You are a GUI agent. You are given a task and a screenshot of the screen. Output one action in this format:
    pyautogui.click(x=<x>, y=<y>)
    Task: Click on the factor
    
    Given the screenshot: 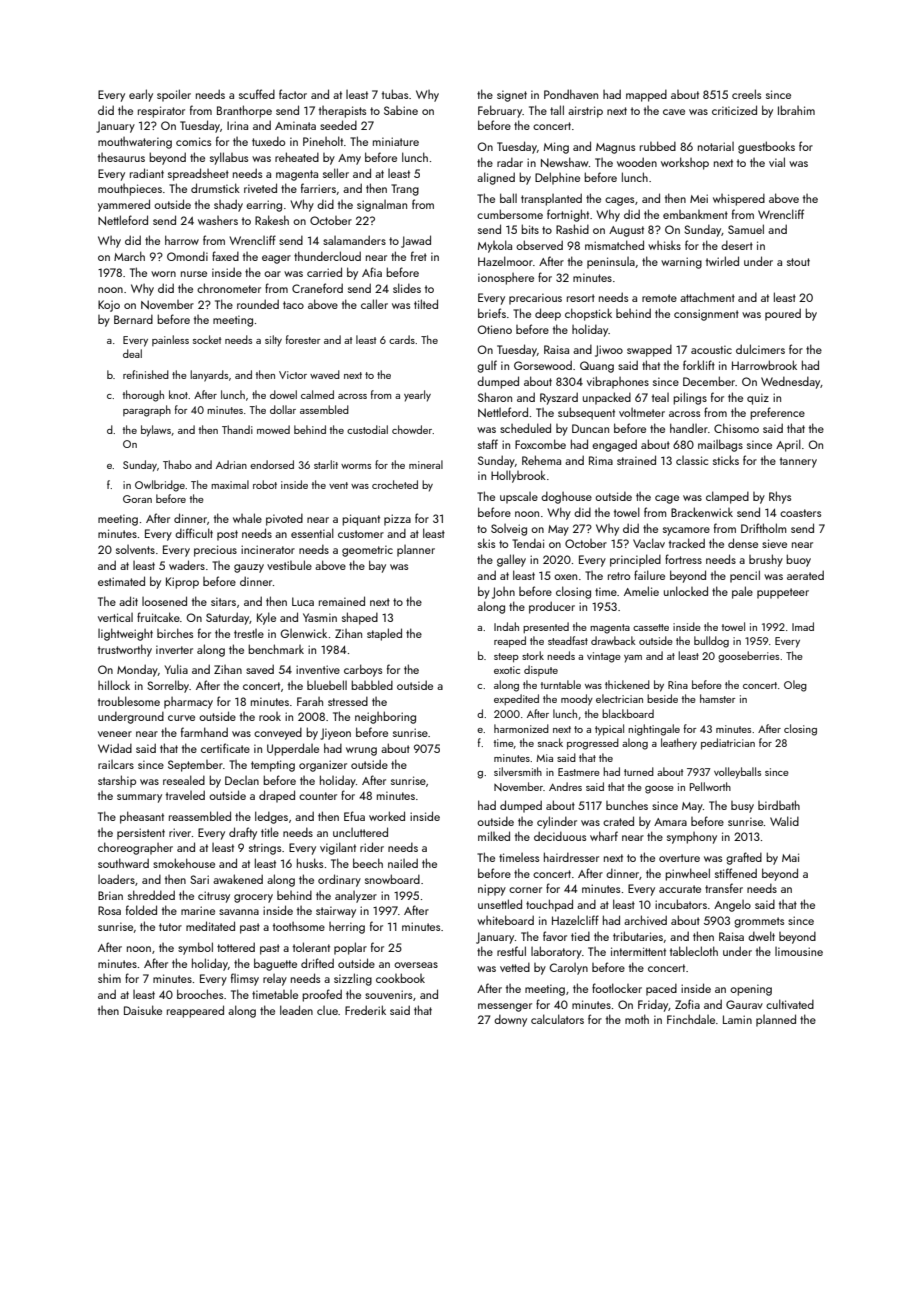 What is the action you would take?
    pyautogui.click(x=293, y=94)
